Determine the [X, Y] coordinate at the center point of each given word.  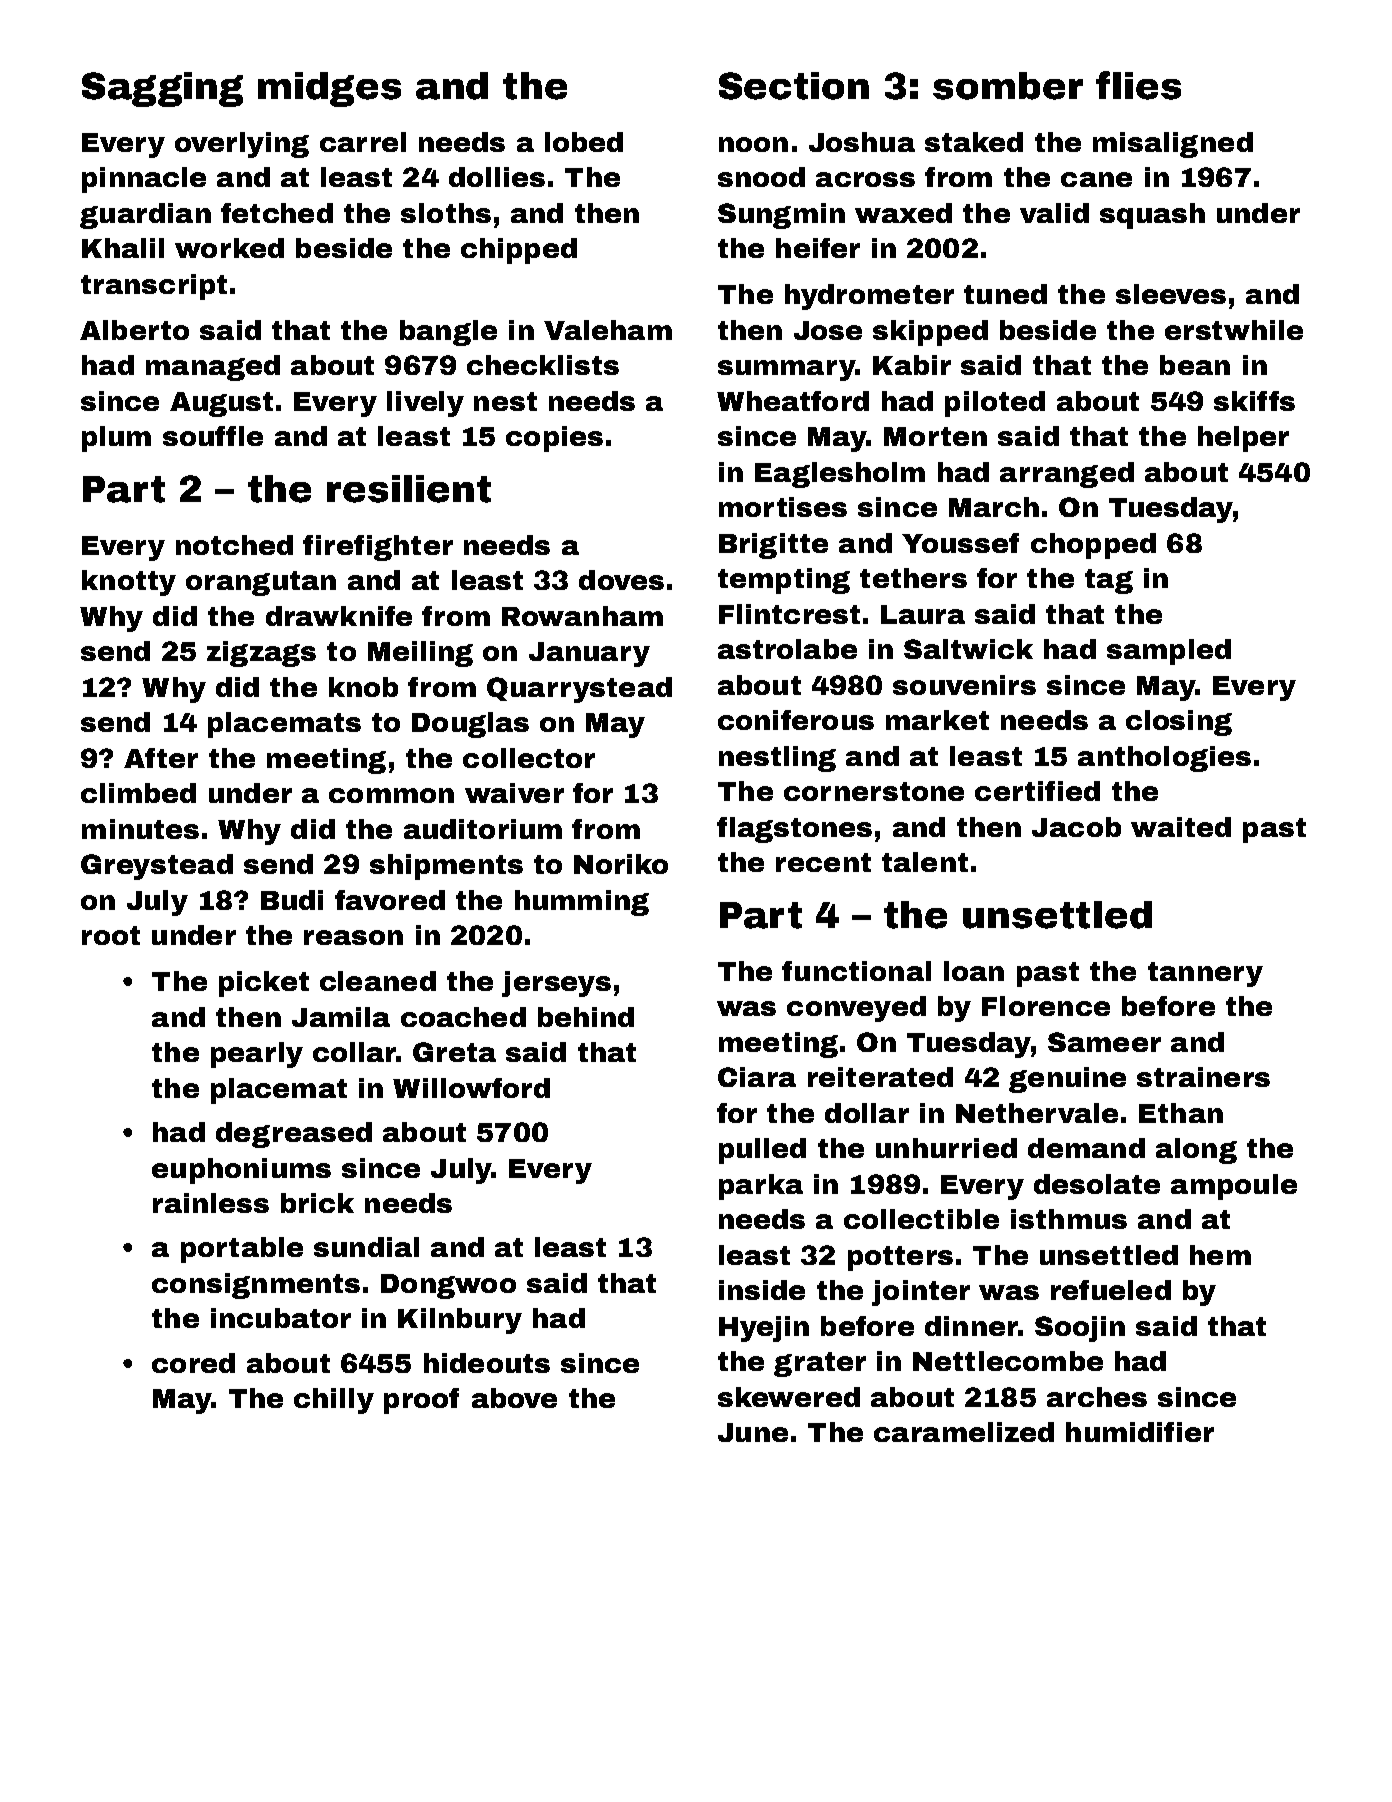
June [753, 1432]
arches [1097, 1397]
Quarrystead [579, 690]
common [391, 795]
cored [193, 1363]
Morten [935, 436]
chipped [519, 251]
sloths [446, 213]
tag [1109, 581]
